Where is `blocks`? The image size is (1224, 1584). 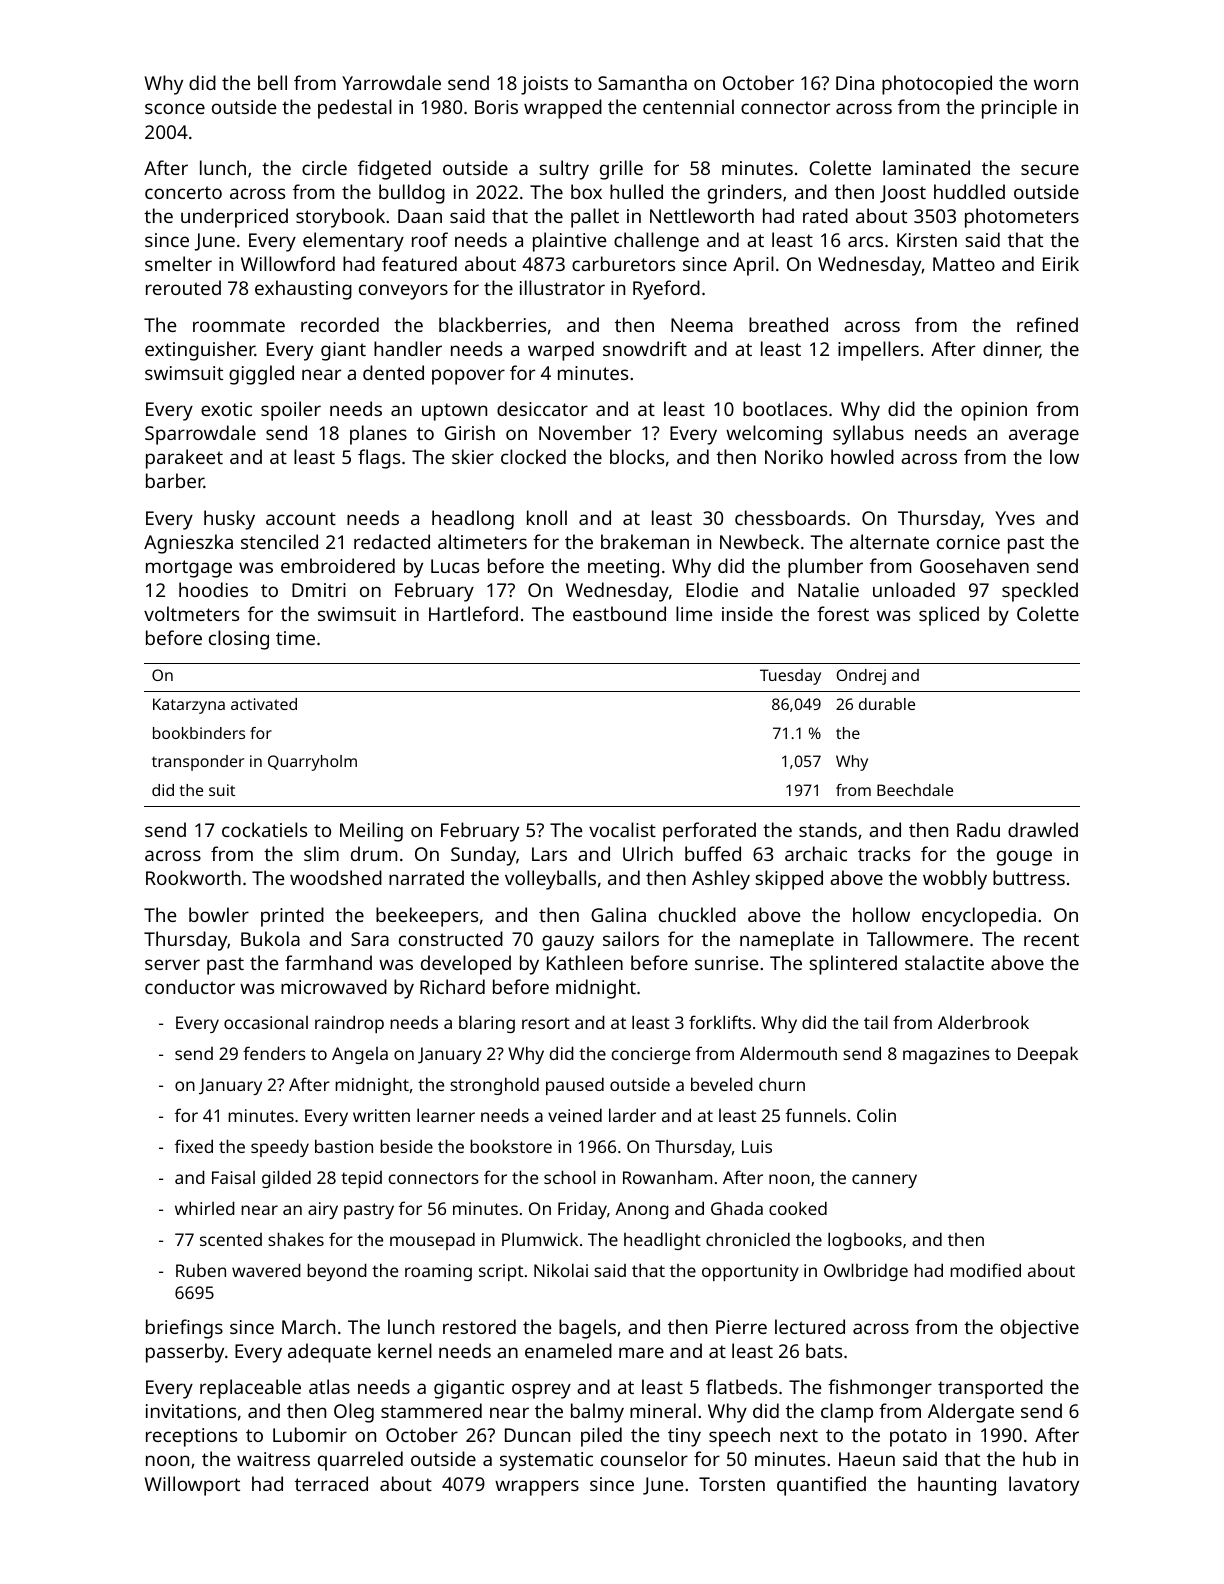 blocks is located at coordinates (637, 456).
